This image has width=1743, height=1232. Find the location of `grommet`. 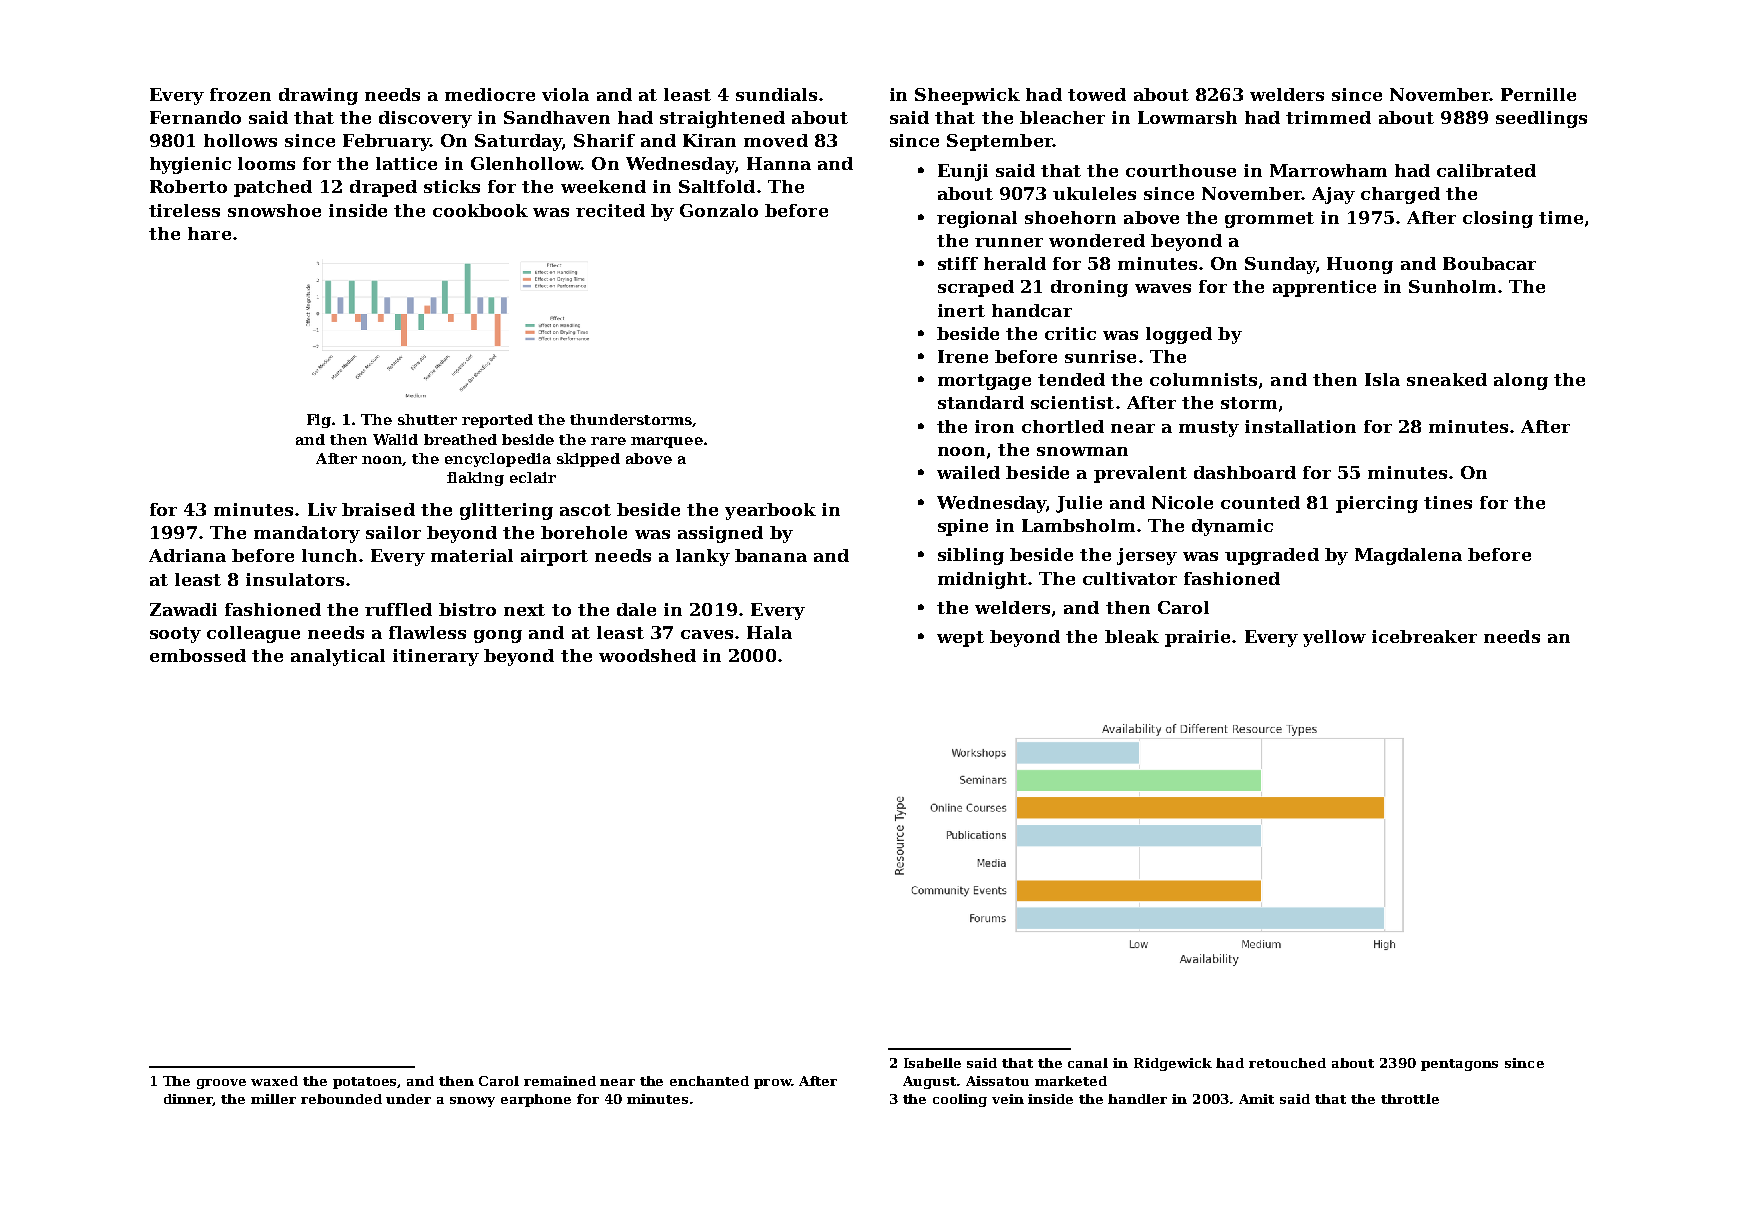

grommet is located at coordinates (1269, 220).
